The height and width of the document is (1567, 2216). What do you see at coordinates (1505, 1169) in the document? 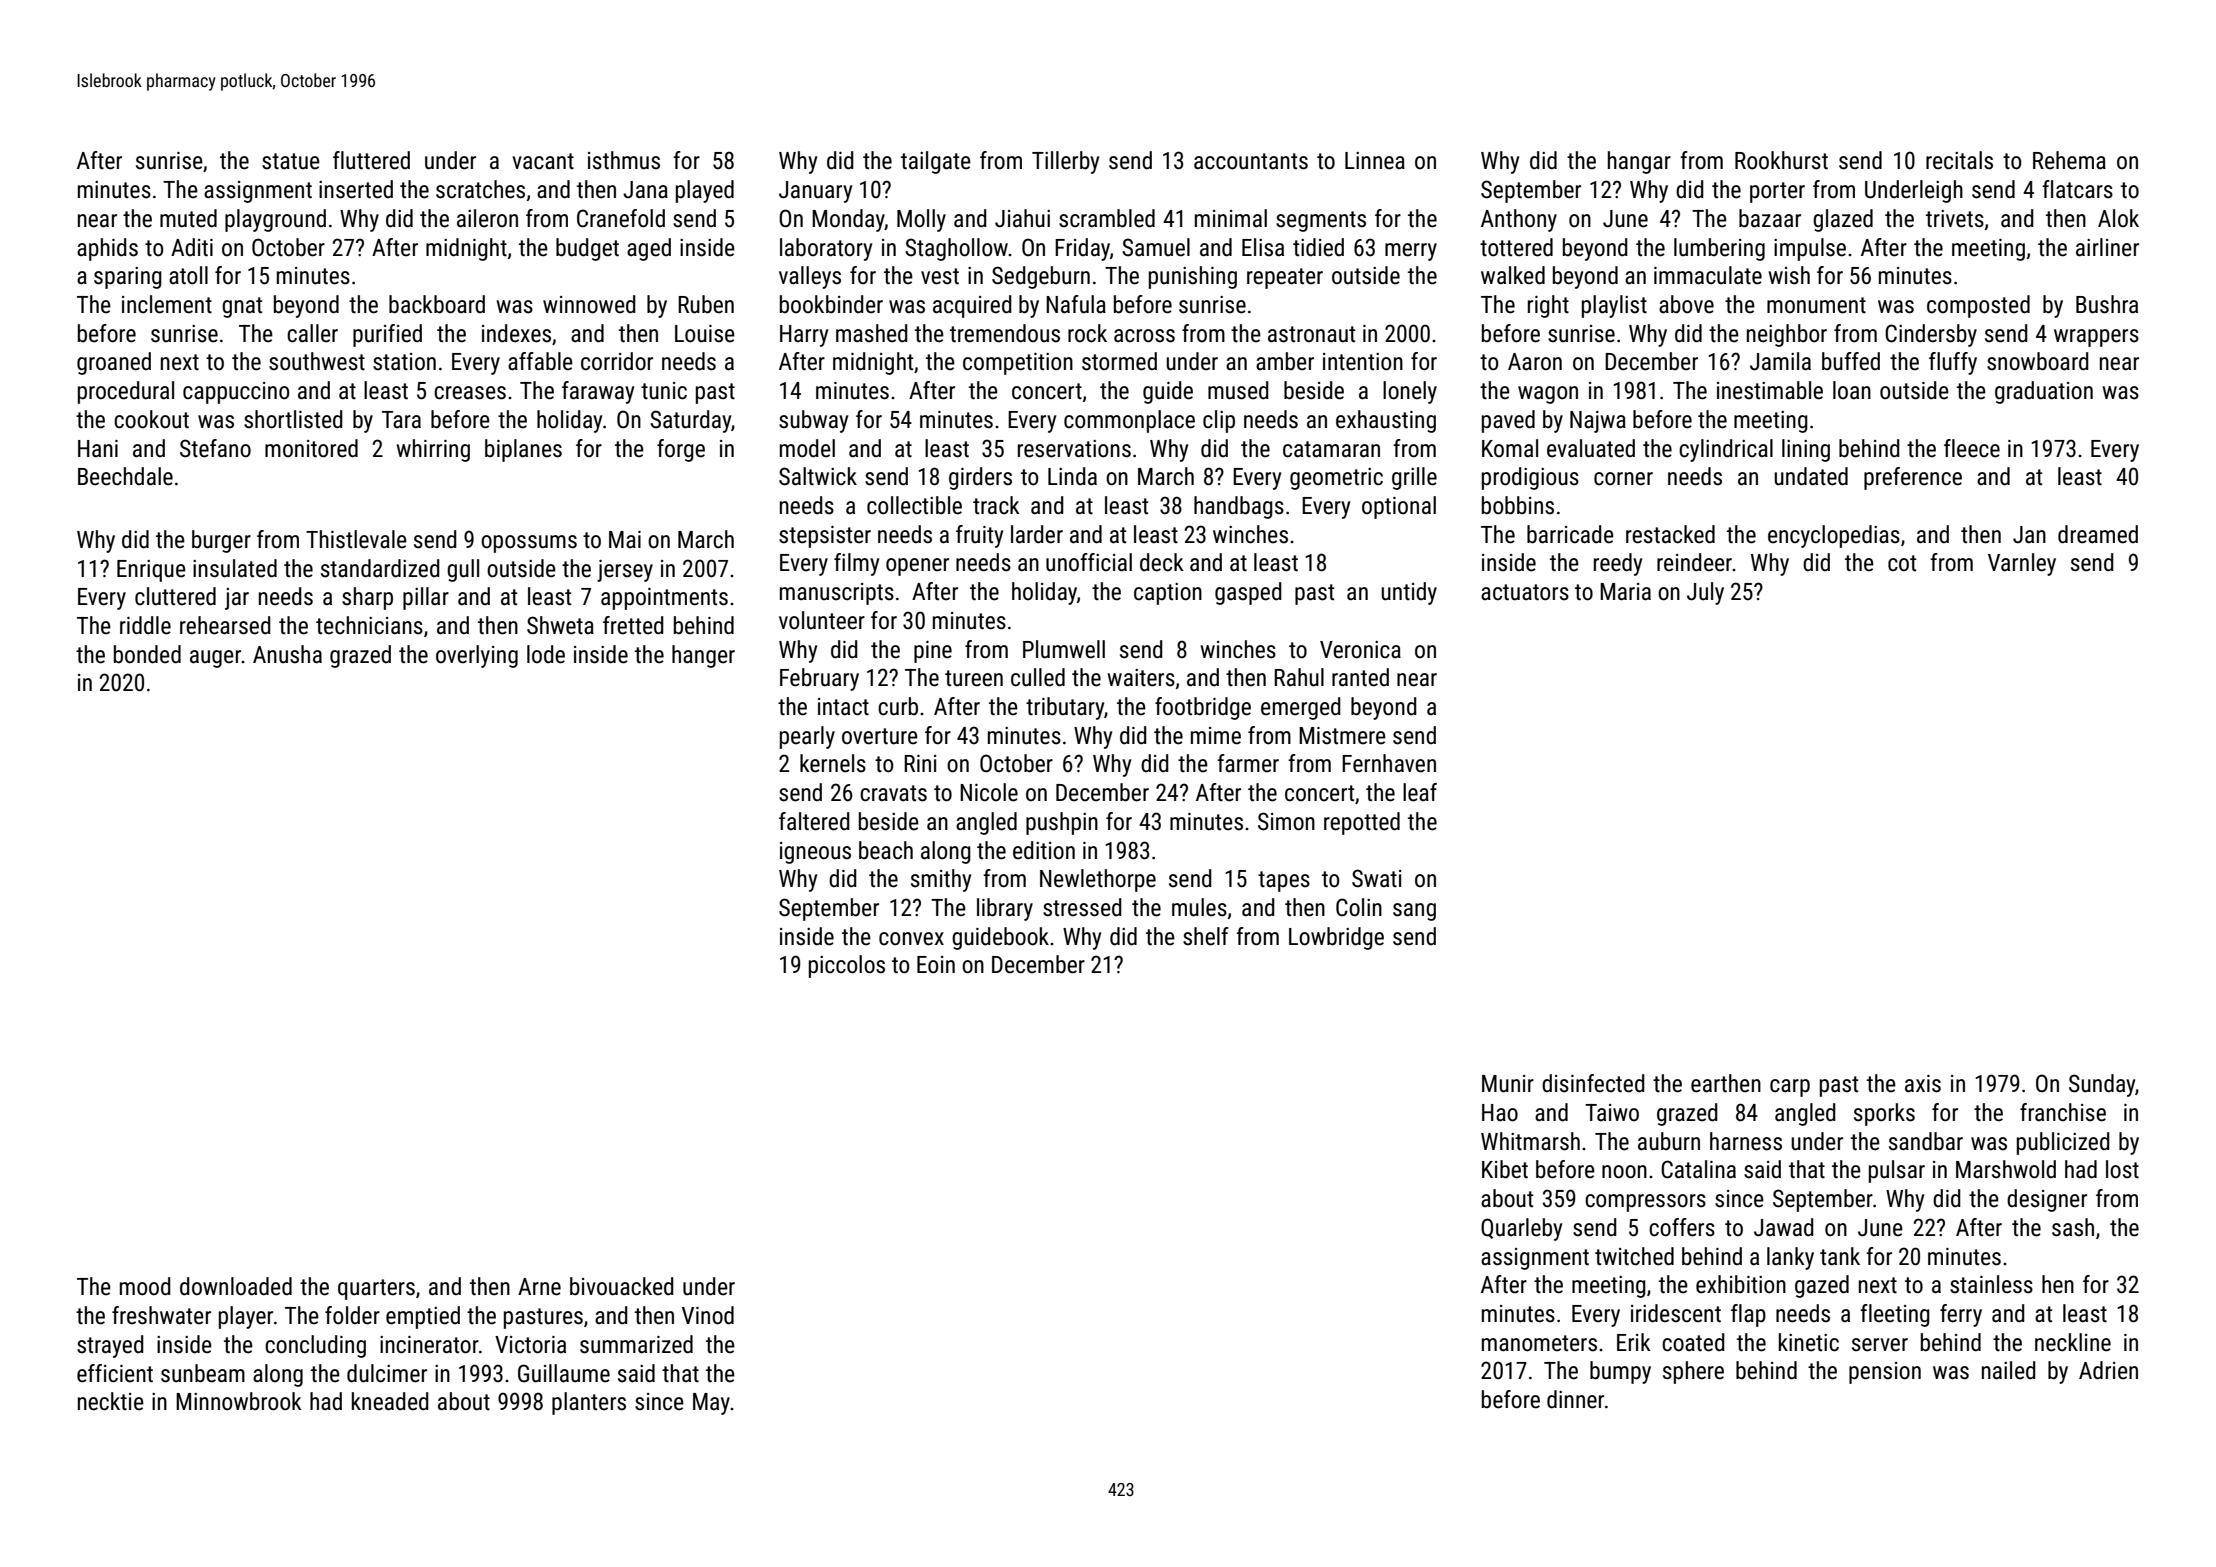
I see `Kibet` at bounding box center [1505, 1169].
